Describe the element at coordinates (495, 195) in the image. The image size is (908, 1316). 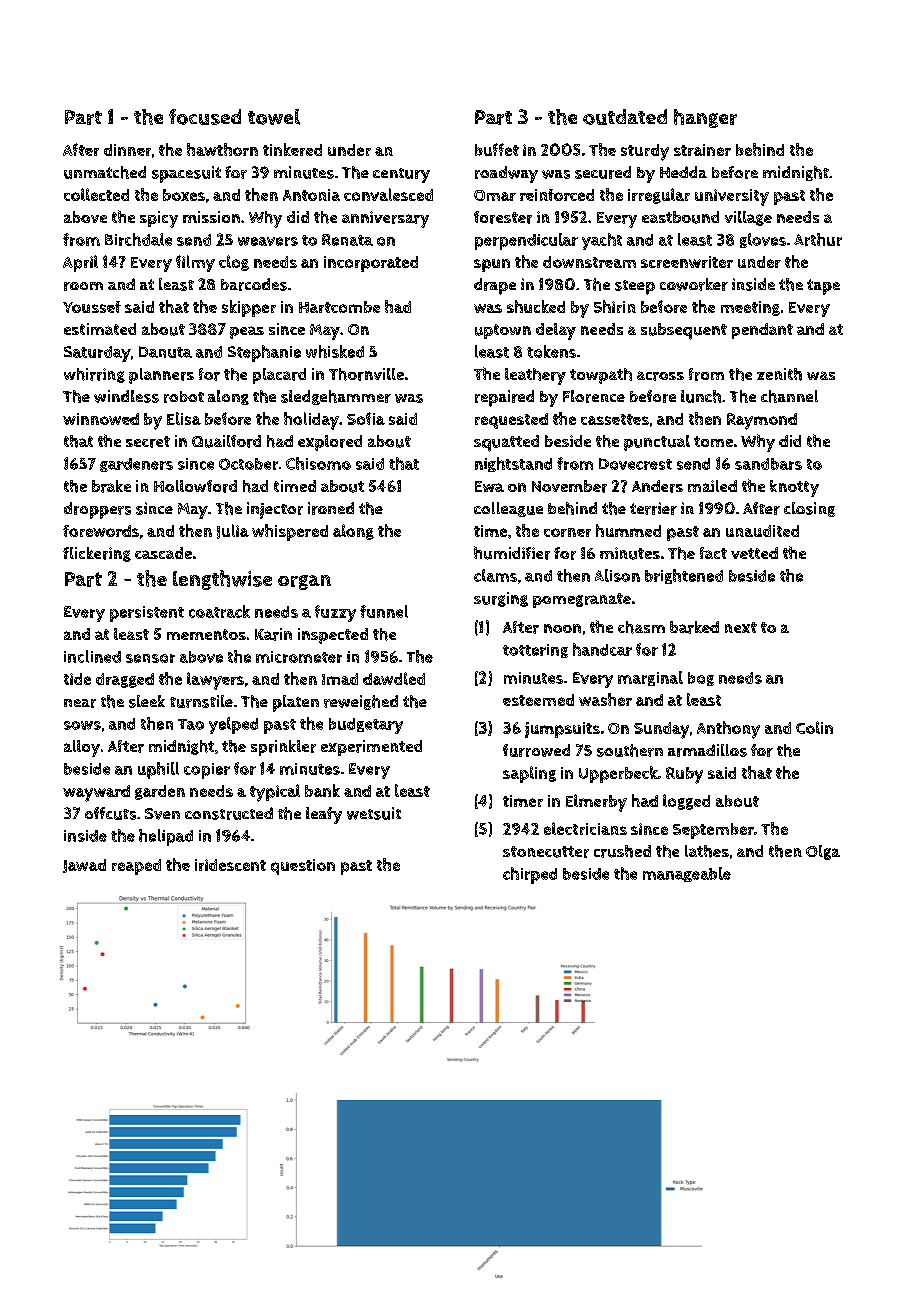
I see `Omar` at that location.
